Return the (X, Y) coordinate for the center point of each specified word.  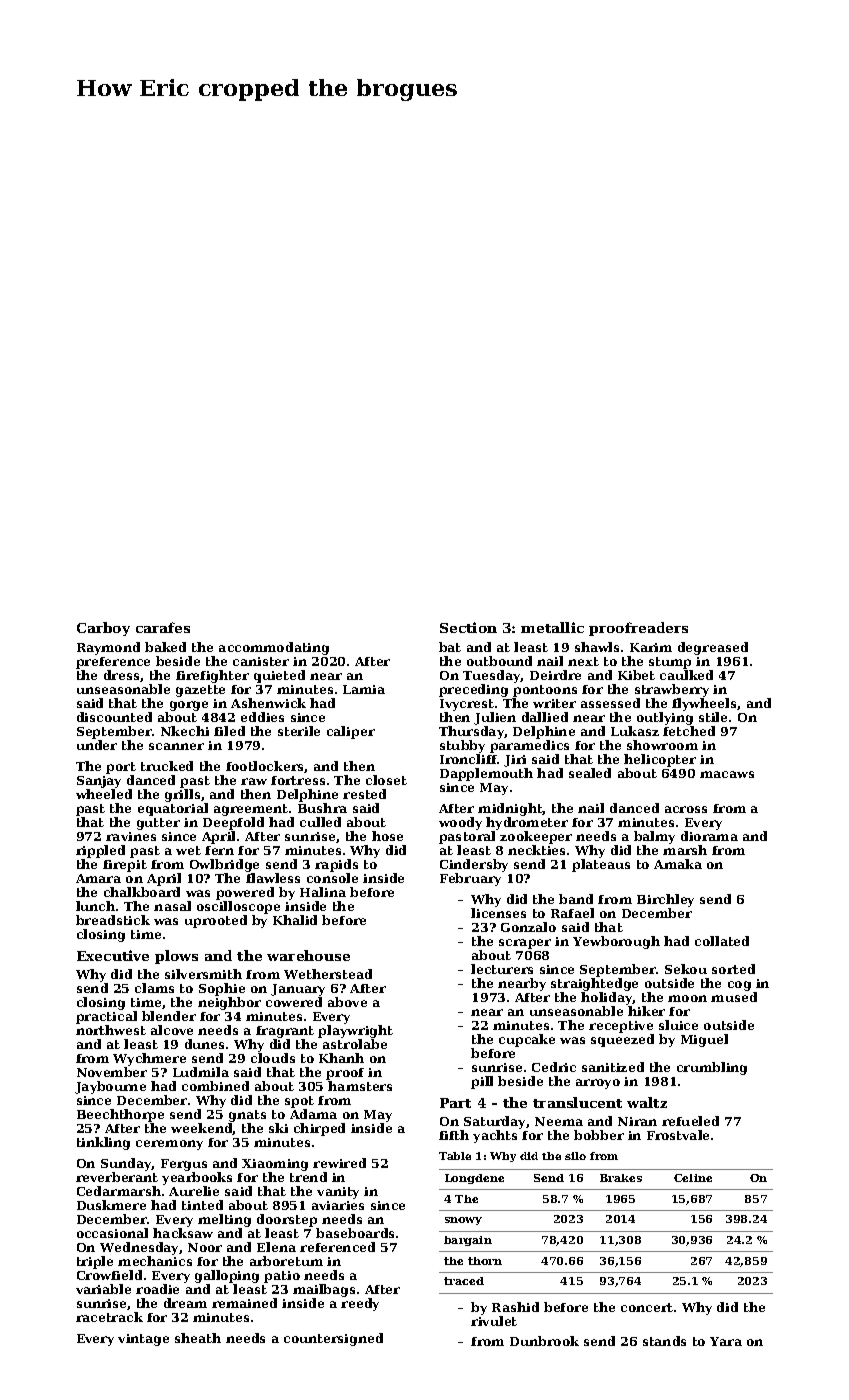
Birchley (665, 900)
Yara (726, 1341)
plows (176, 957)
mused (734, 997)
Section (468, 627)
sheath (198, 1338)
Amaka (678, 864)
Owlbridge (224, 865)
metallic (552, 627)
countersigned (333, 1339)
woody (460, 823)
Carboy (103, 629)
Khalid (295, 920)
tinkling (103, 1143)
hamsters (360, 1086)
